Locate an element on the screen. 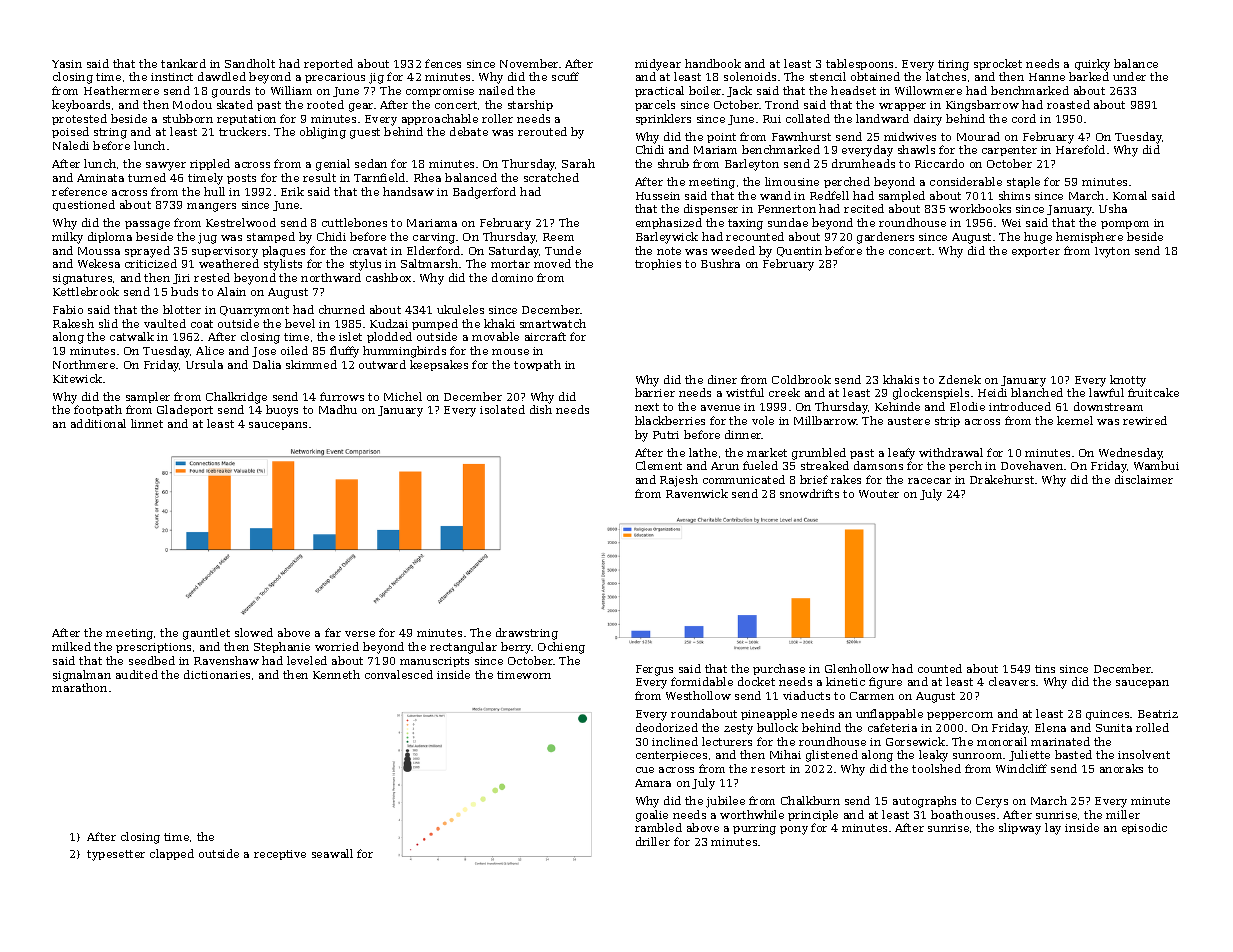 The width and height of the screenshot is (1233, 952). milky is located at coordinates (67, 238).
